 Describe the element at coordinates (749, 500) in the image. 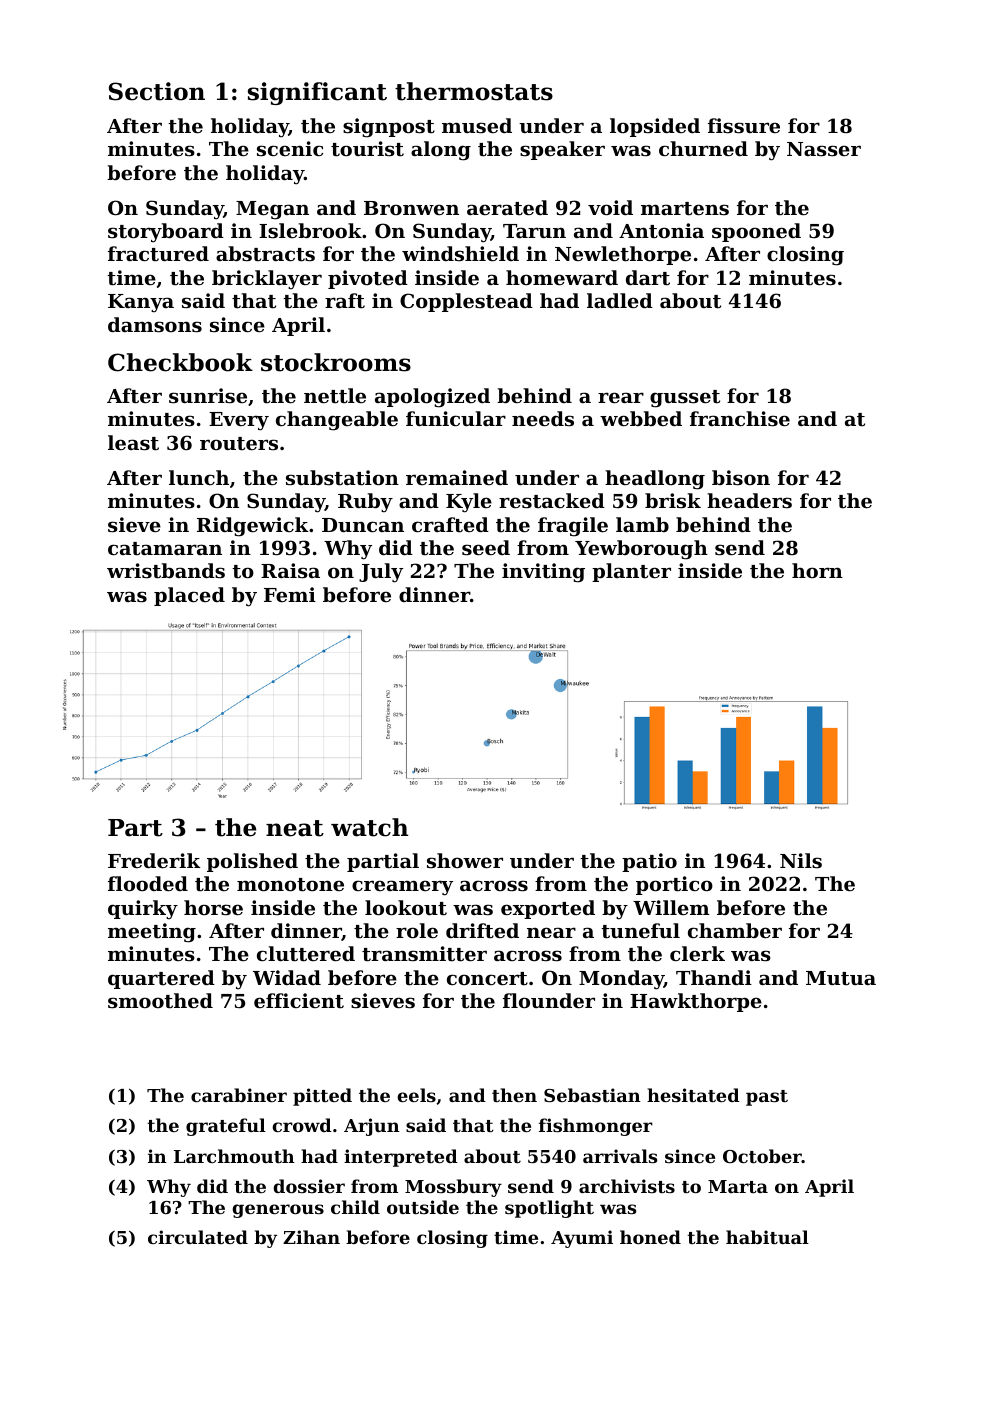

I see `headers` at that location.
